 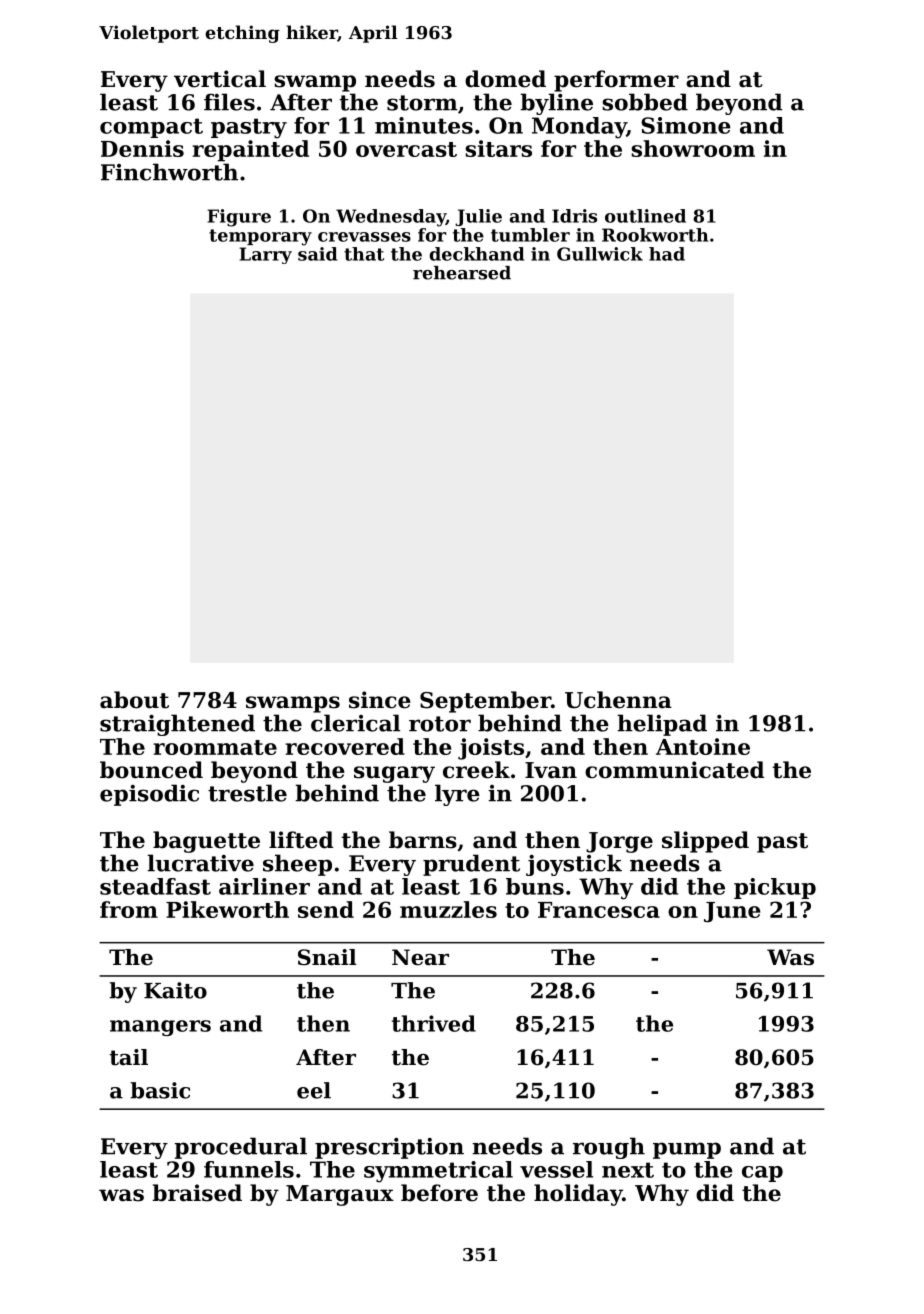 What do you see at coordinates (762, 1174) in the image?
I see `cap` at bounding box center [762, 1174].
